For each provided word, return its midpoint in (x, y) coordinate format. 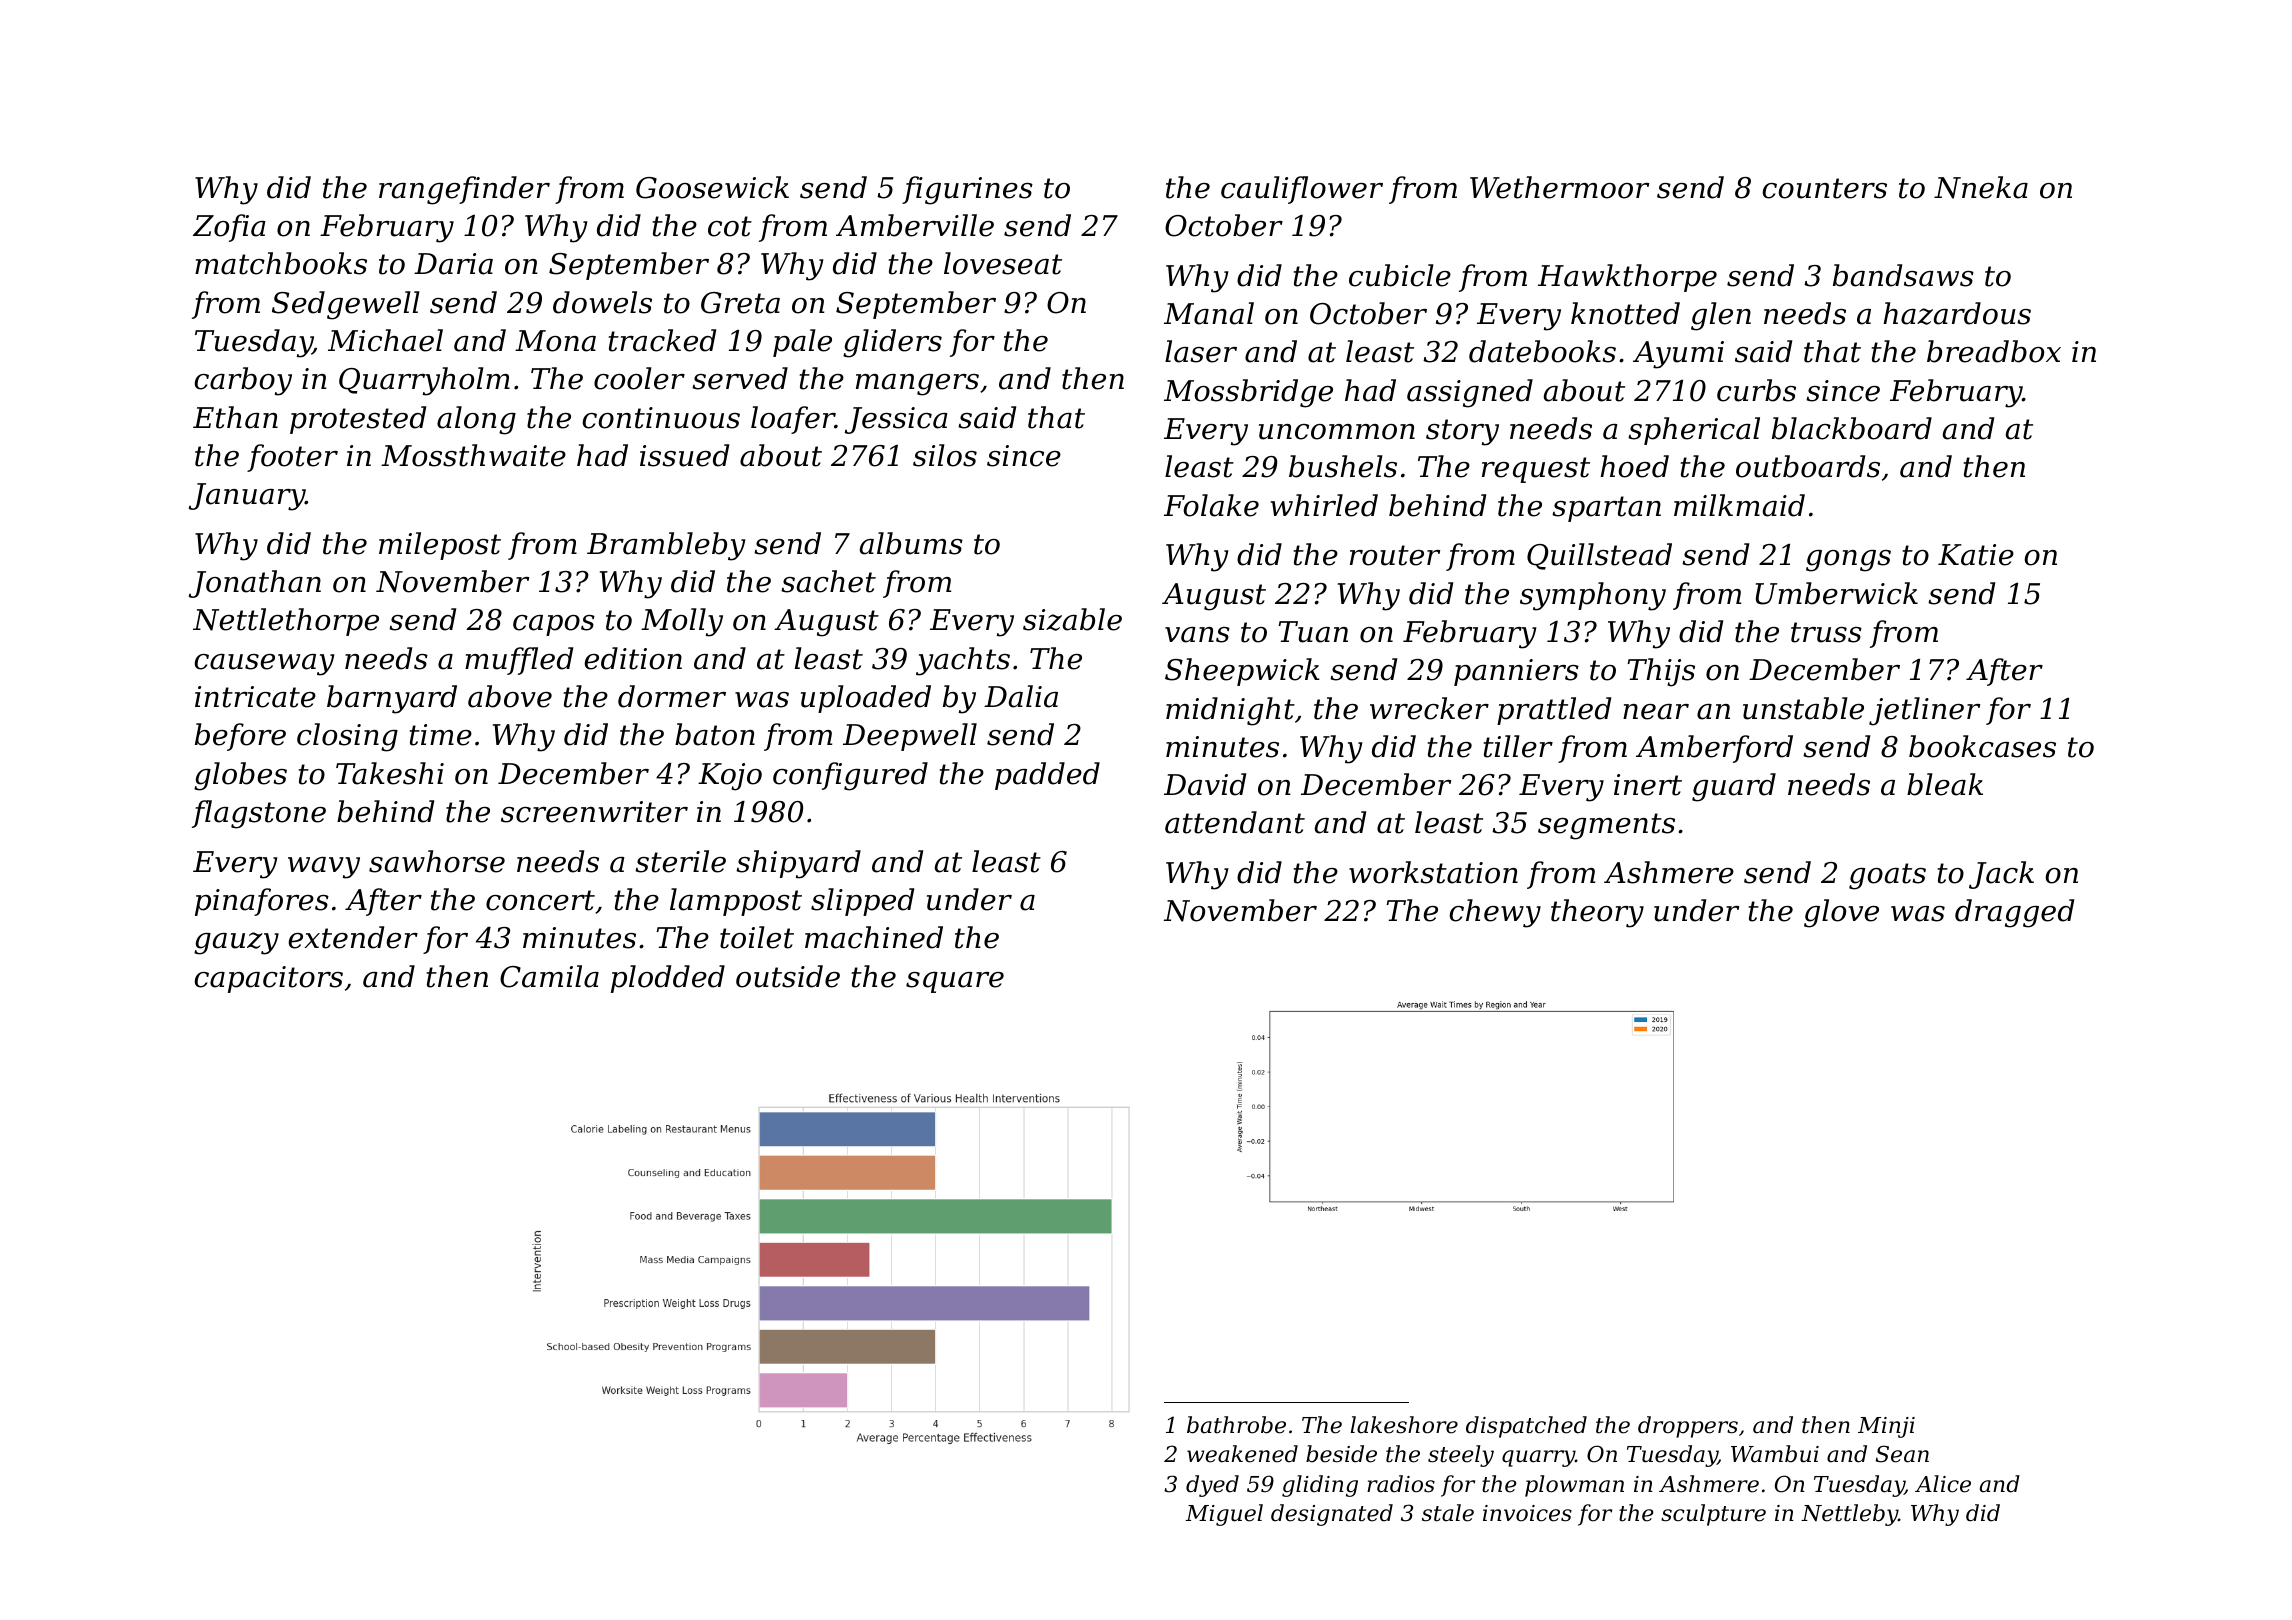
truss (1826, 632)
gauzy (236, 943)
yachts (963, 661)
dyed (1212, 1486)
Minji (1886, 1427)
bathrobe (1236, 1425)
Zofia (229, 228)
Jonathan (255, 584)
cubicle (1400, 275)
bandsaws (1903, 275)
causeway (264, 665)
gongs (1848, 561)
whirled (1324, 505)
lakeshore (1404, 1425)
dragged (2014, 913)
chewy (1495, 913)
